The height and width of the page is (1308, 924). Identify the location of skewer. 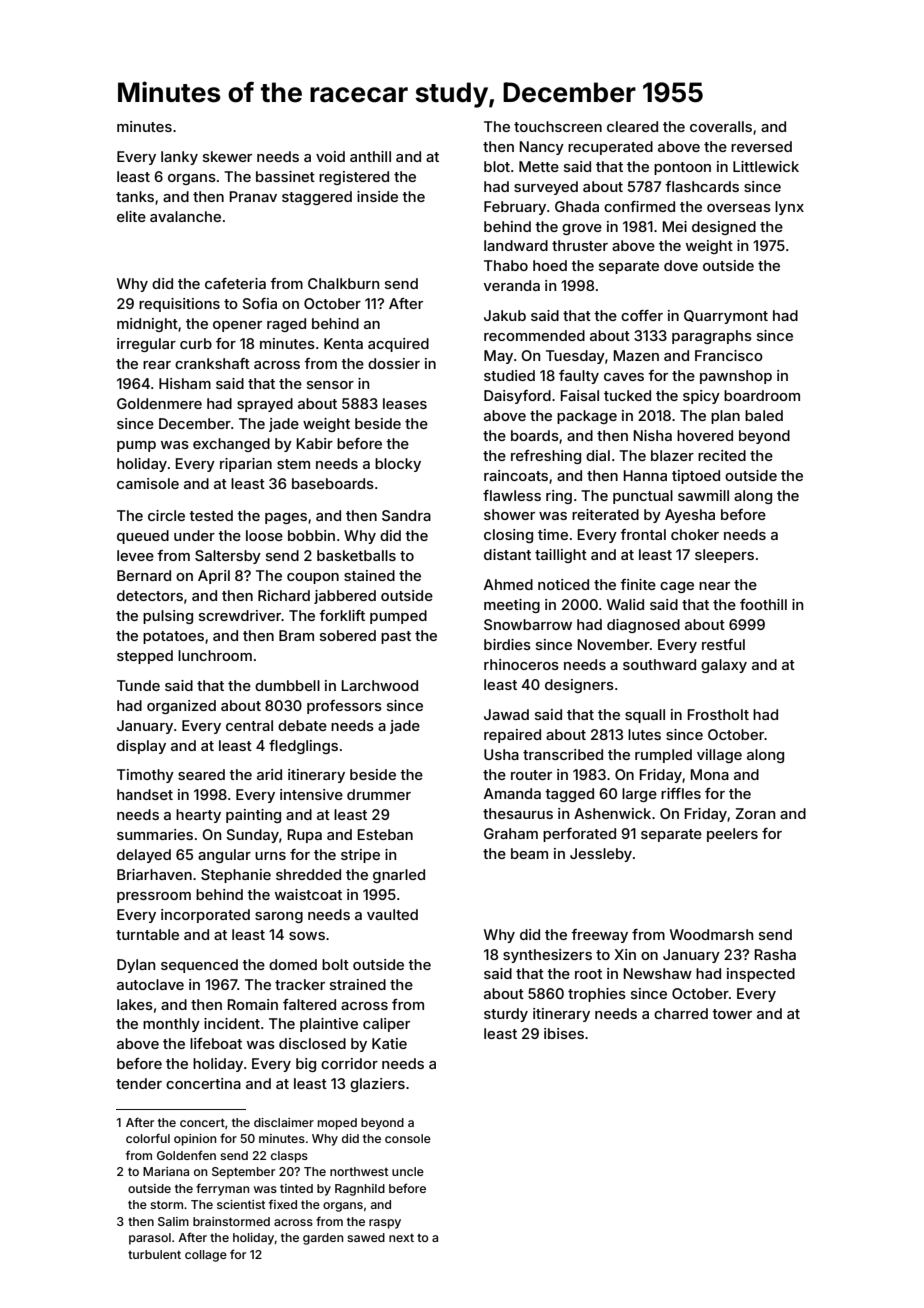
(227, 156).
